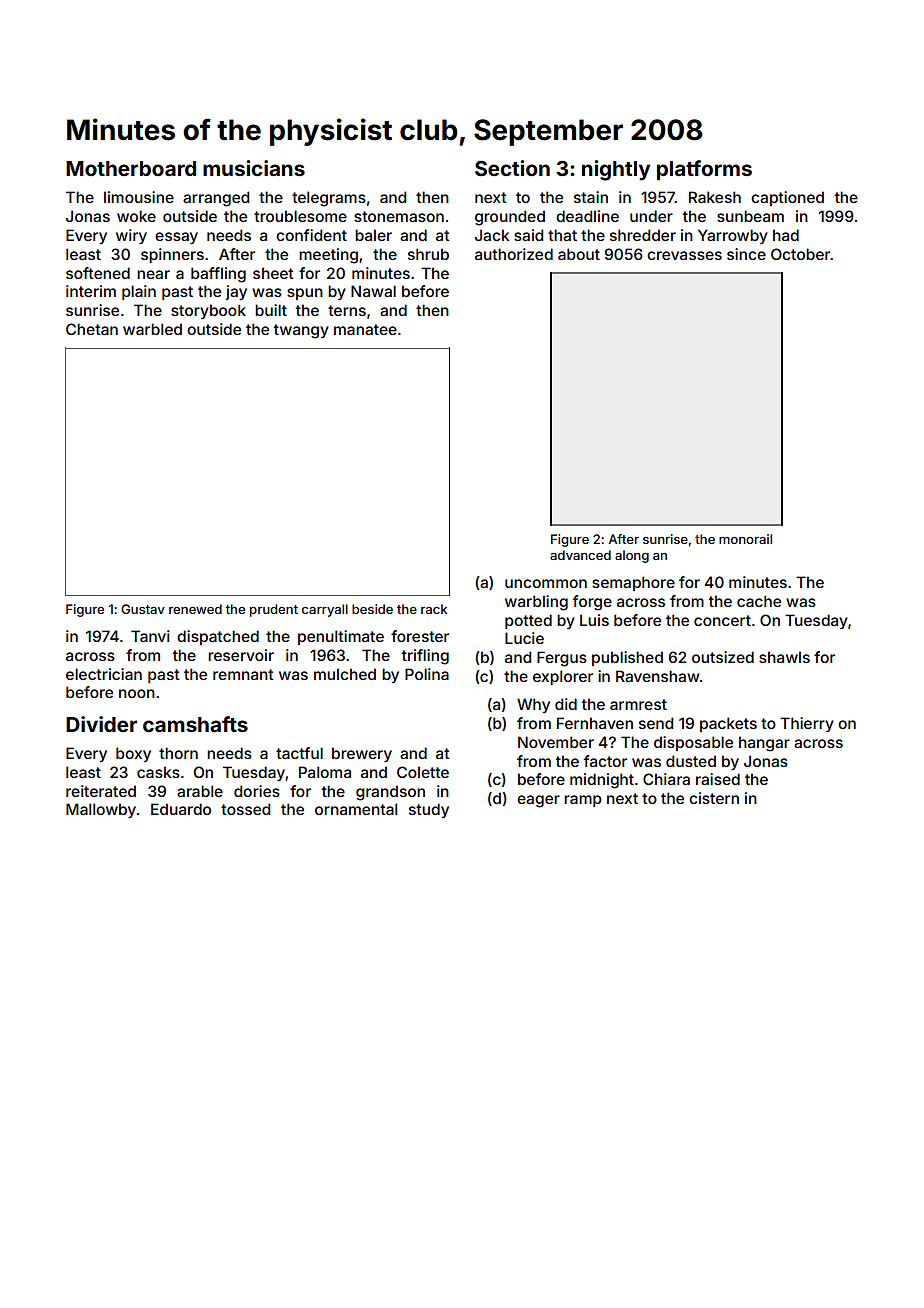  I want to click on Motherboard, so click(131, 168).
